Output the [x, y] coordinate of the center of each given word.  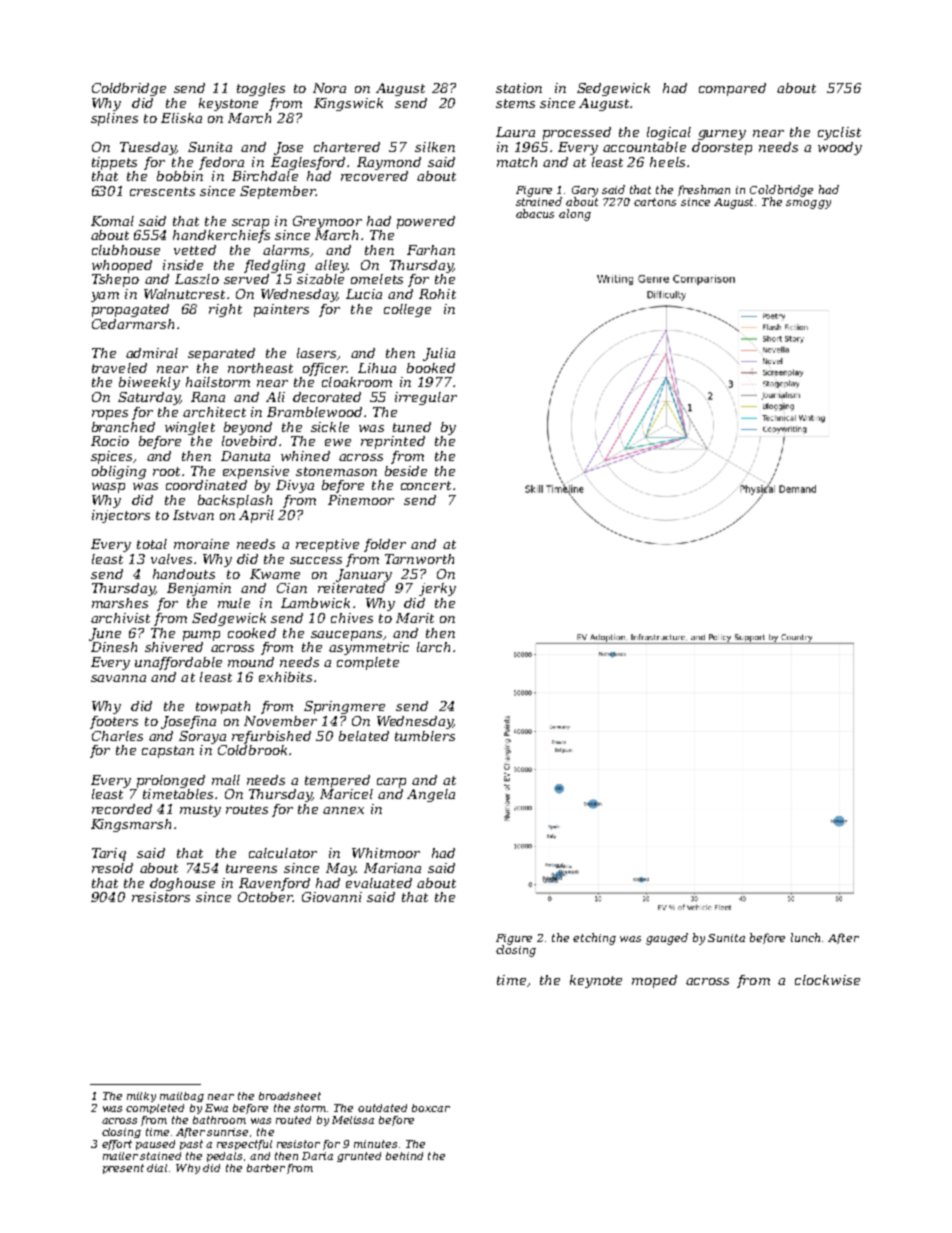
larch [433, 647]
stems [515, 103]
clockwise [827, 980]
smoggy [808, 204]
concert [426, 485]
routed [293, 1120]
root [166, 471]
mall [226, 780]
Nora [329, 88]
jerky [437, 589]
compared [732, 89]
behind [404, 1156]
